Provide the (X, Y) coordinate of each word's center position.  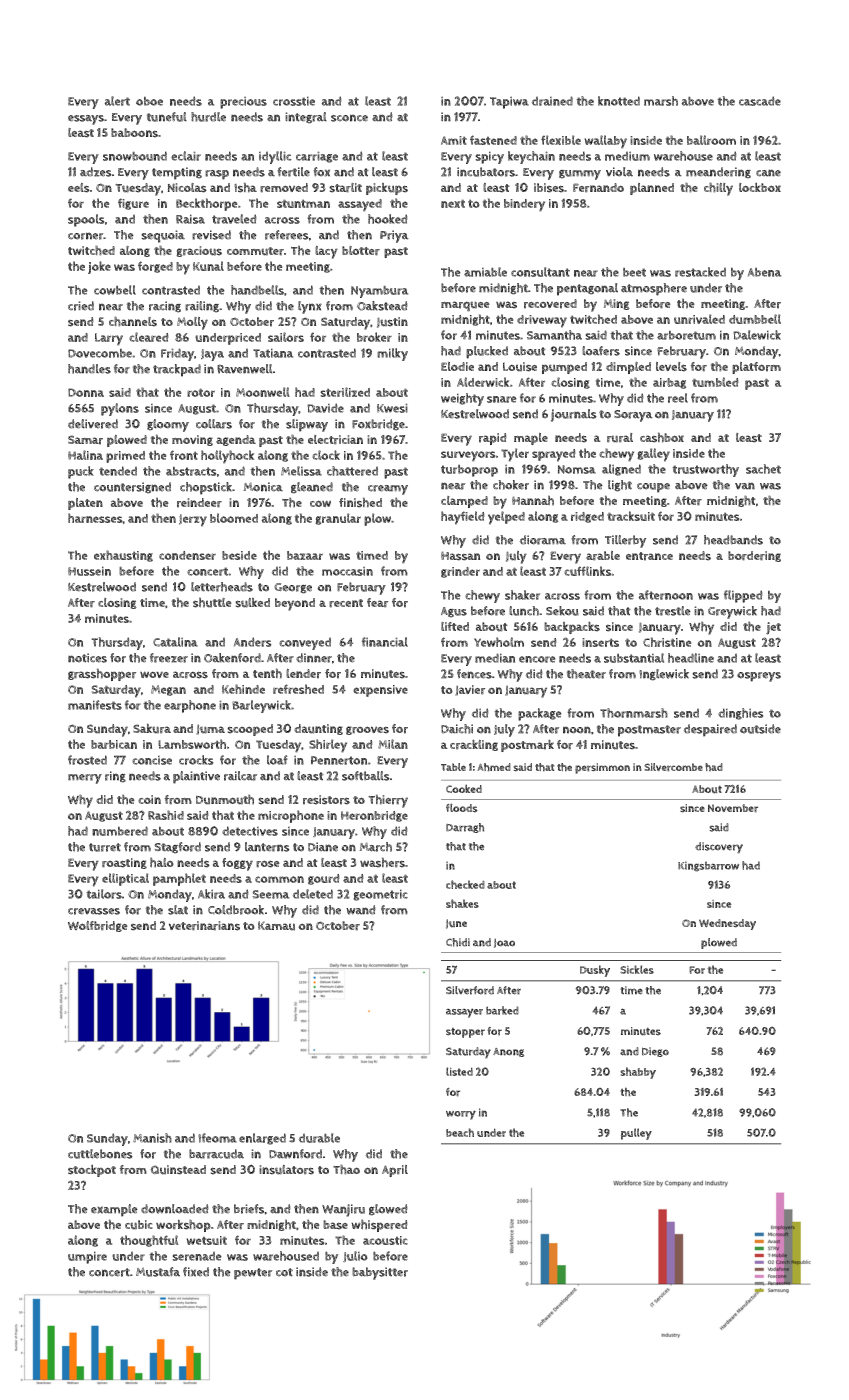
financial (385, 642)
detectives (250, 831)
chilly (718, 189)
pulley (636, 1134)
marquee (465, 306)
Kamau (276, 926)
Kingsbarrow (708, 866)
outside (760, 729)
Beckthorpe (206, 204)
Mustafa (158, 1272)
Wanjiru (343, 1210)
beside (239, 555)
